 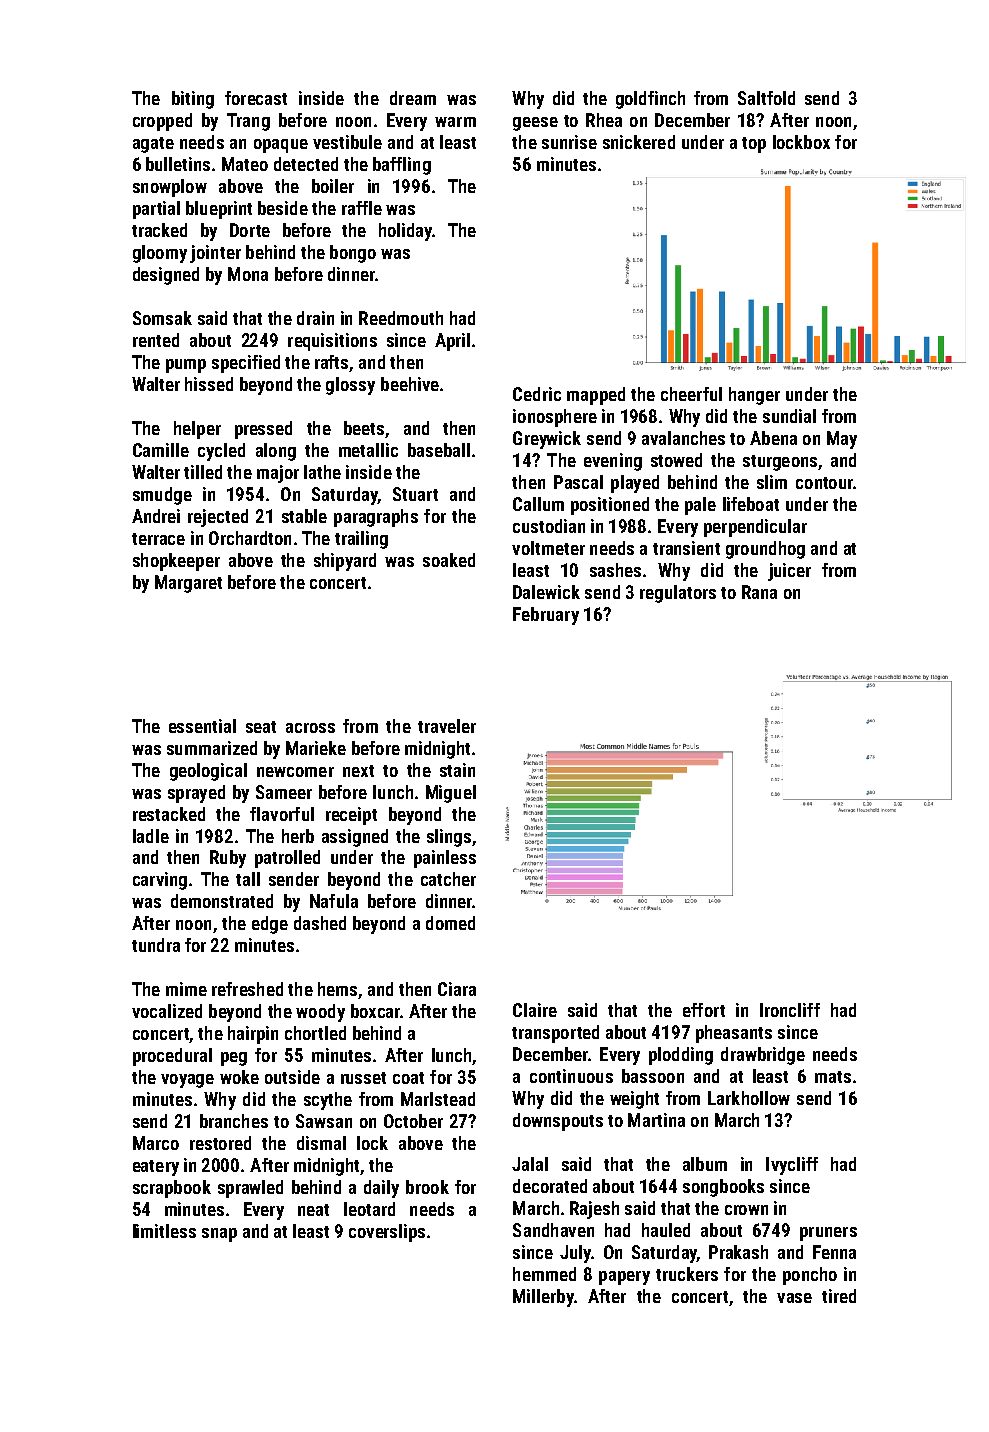 What do you see at coordinates (754, 396) in the screenshot?
I see `hanger` at bounding box center [754, 396].
